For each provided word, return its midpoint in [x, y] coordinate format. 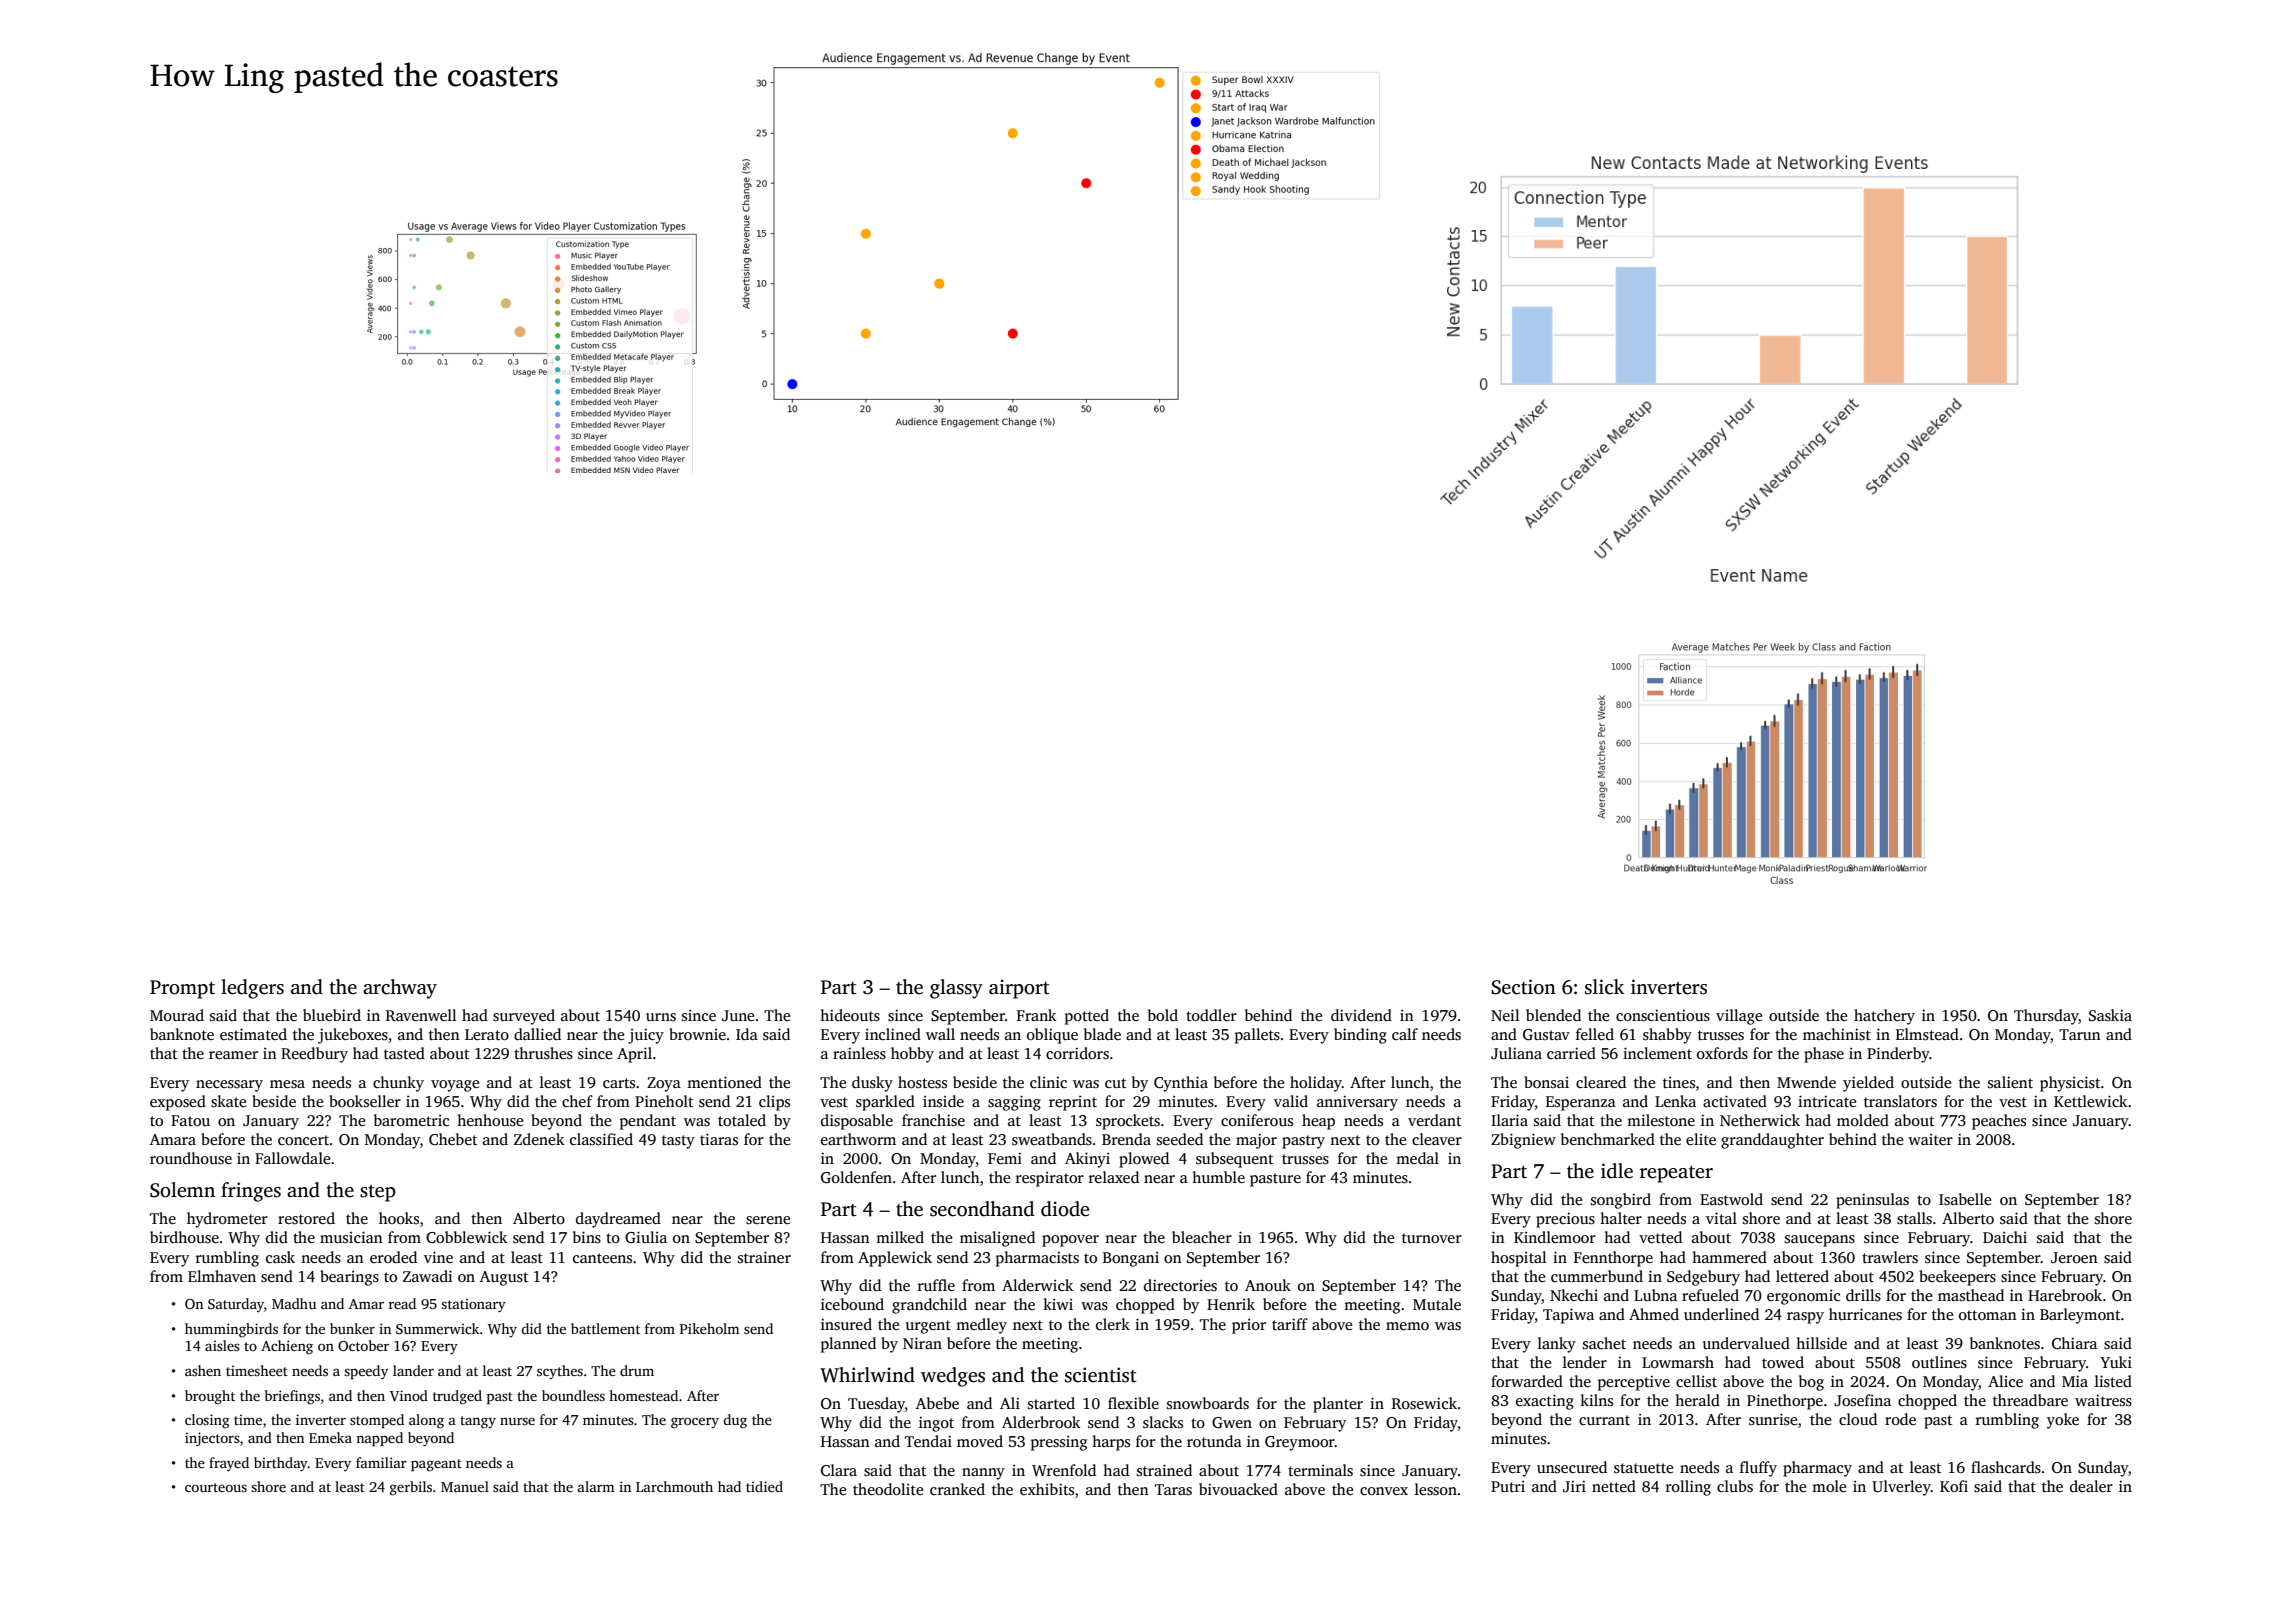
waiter [1930, 1139]
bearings [349, 1278]
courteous [216, 1487]
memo [1407, 1326]
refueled [1710, 1295]
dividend [1361, 1015]
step [378, 1193]
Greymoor [1300, 1443]
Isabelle [1965, 1199]
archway [400, 989]
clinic [1048, 1082]
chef [577, 1101]
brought [210, 1397]
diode [1065, 1209]
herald [1697, 1400]
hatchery [1884, 1017]
